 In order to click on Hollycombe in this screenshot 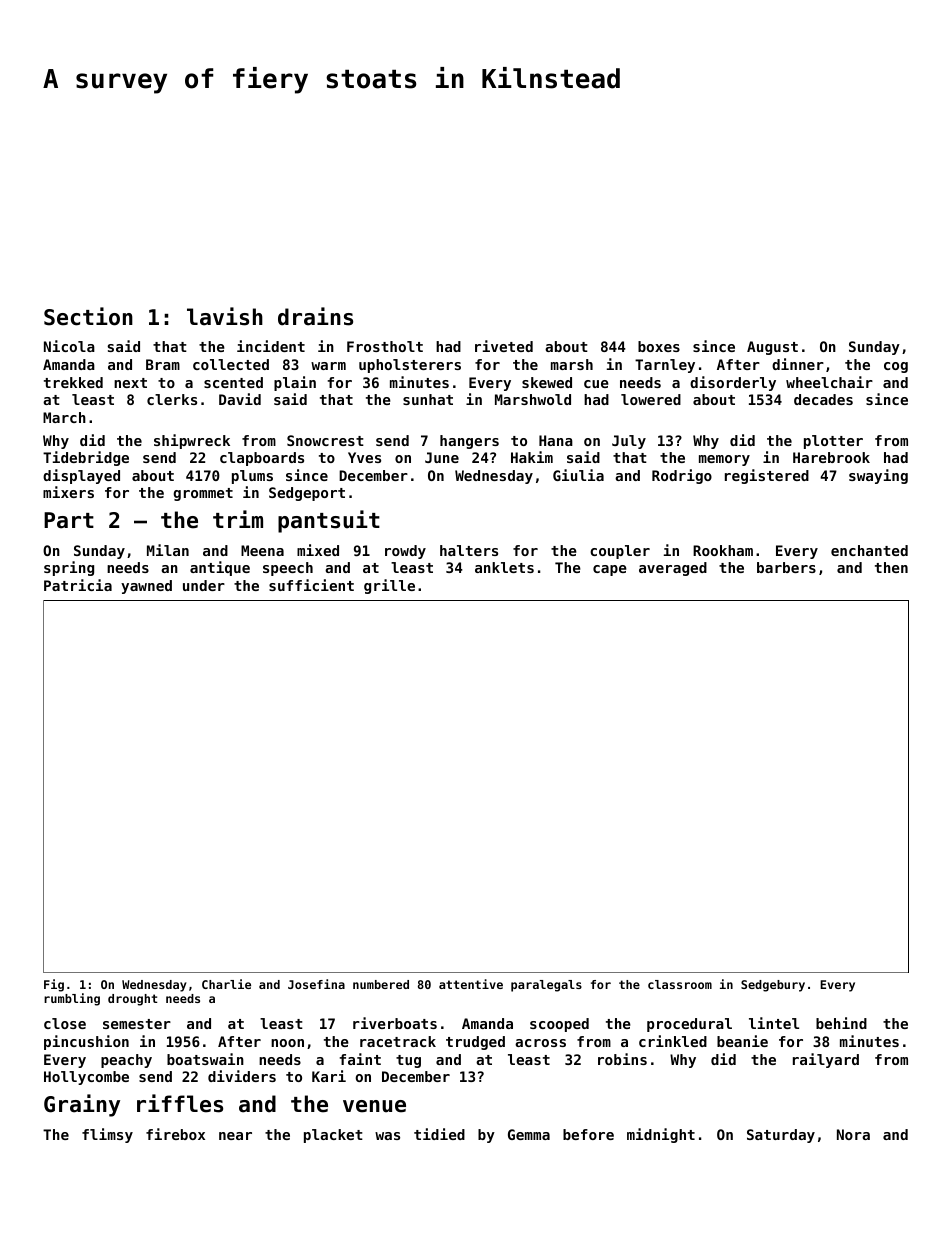, I will do `click(86, 1078)`.
